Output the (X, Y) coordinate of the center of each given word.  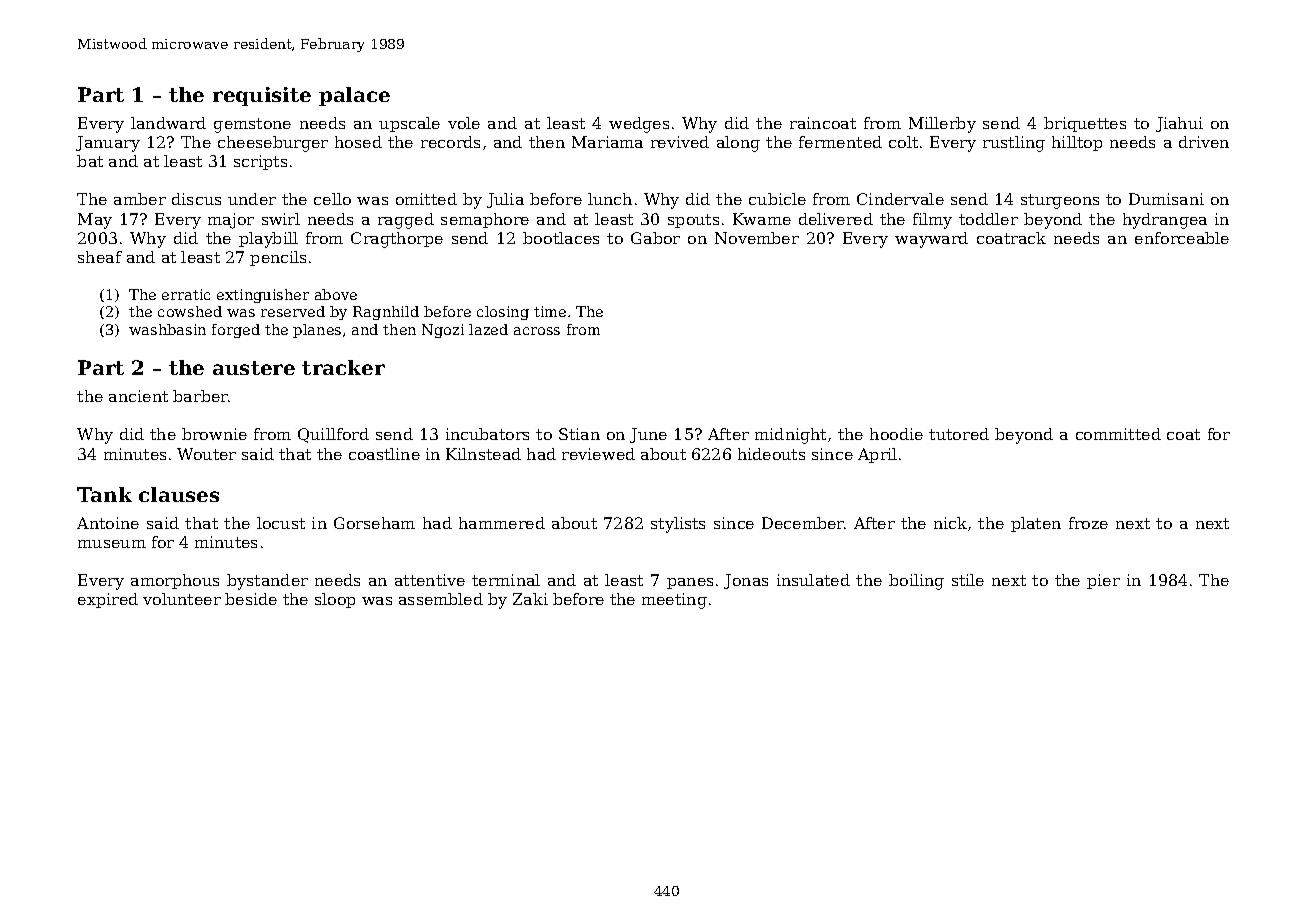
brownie (214, 434)
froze (1088, 523)
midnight (790, 436)
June (648, 435)
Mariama (607, 142)
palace (354, 96)
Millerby (942, 125)
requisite (262, 96)
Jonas (746, 581)
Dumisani (1166, 199)
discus (196, 199)
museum (112, 544)
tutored (959, 434)
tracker (343, 367)
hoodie (896, 434)
